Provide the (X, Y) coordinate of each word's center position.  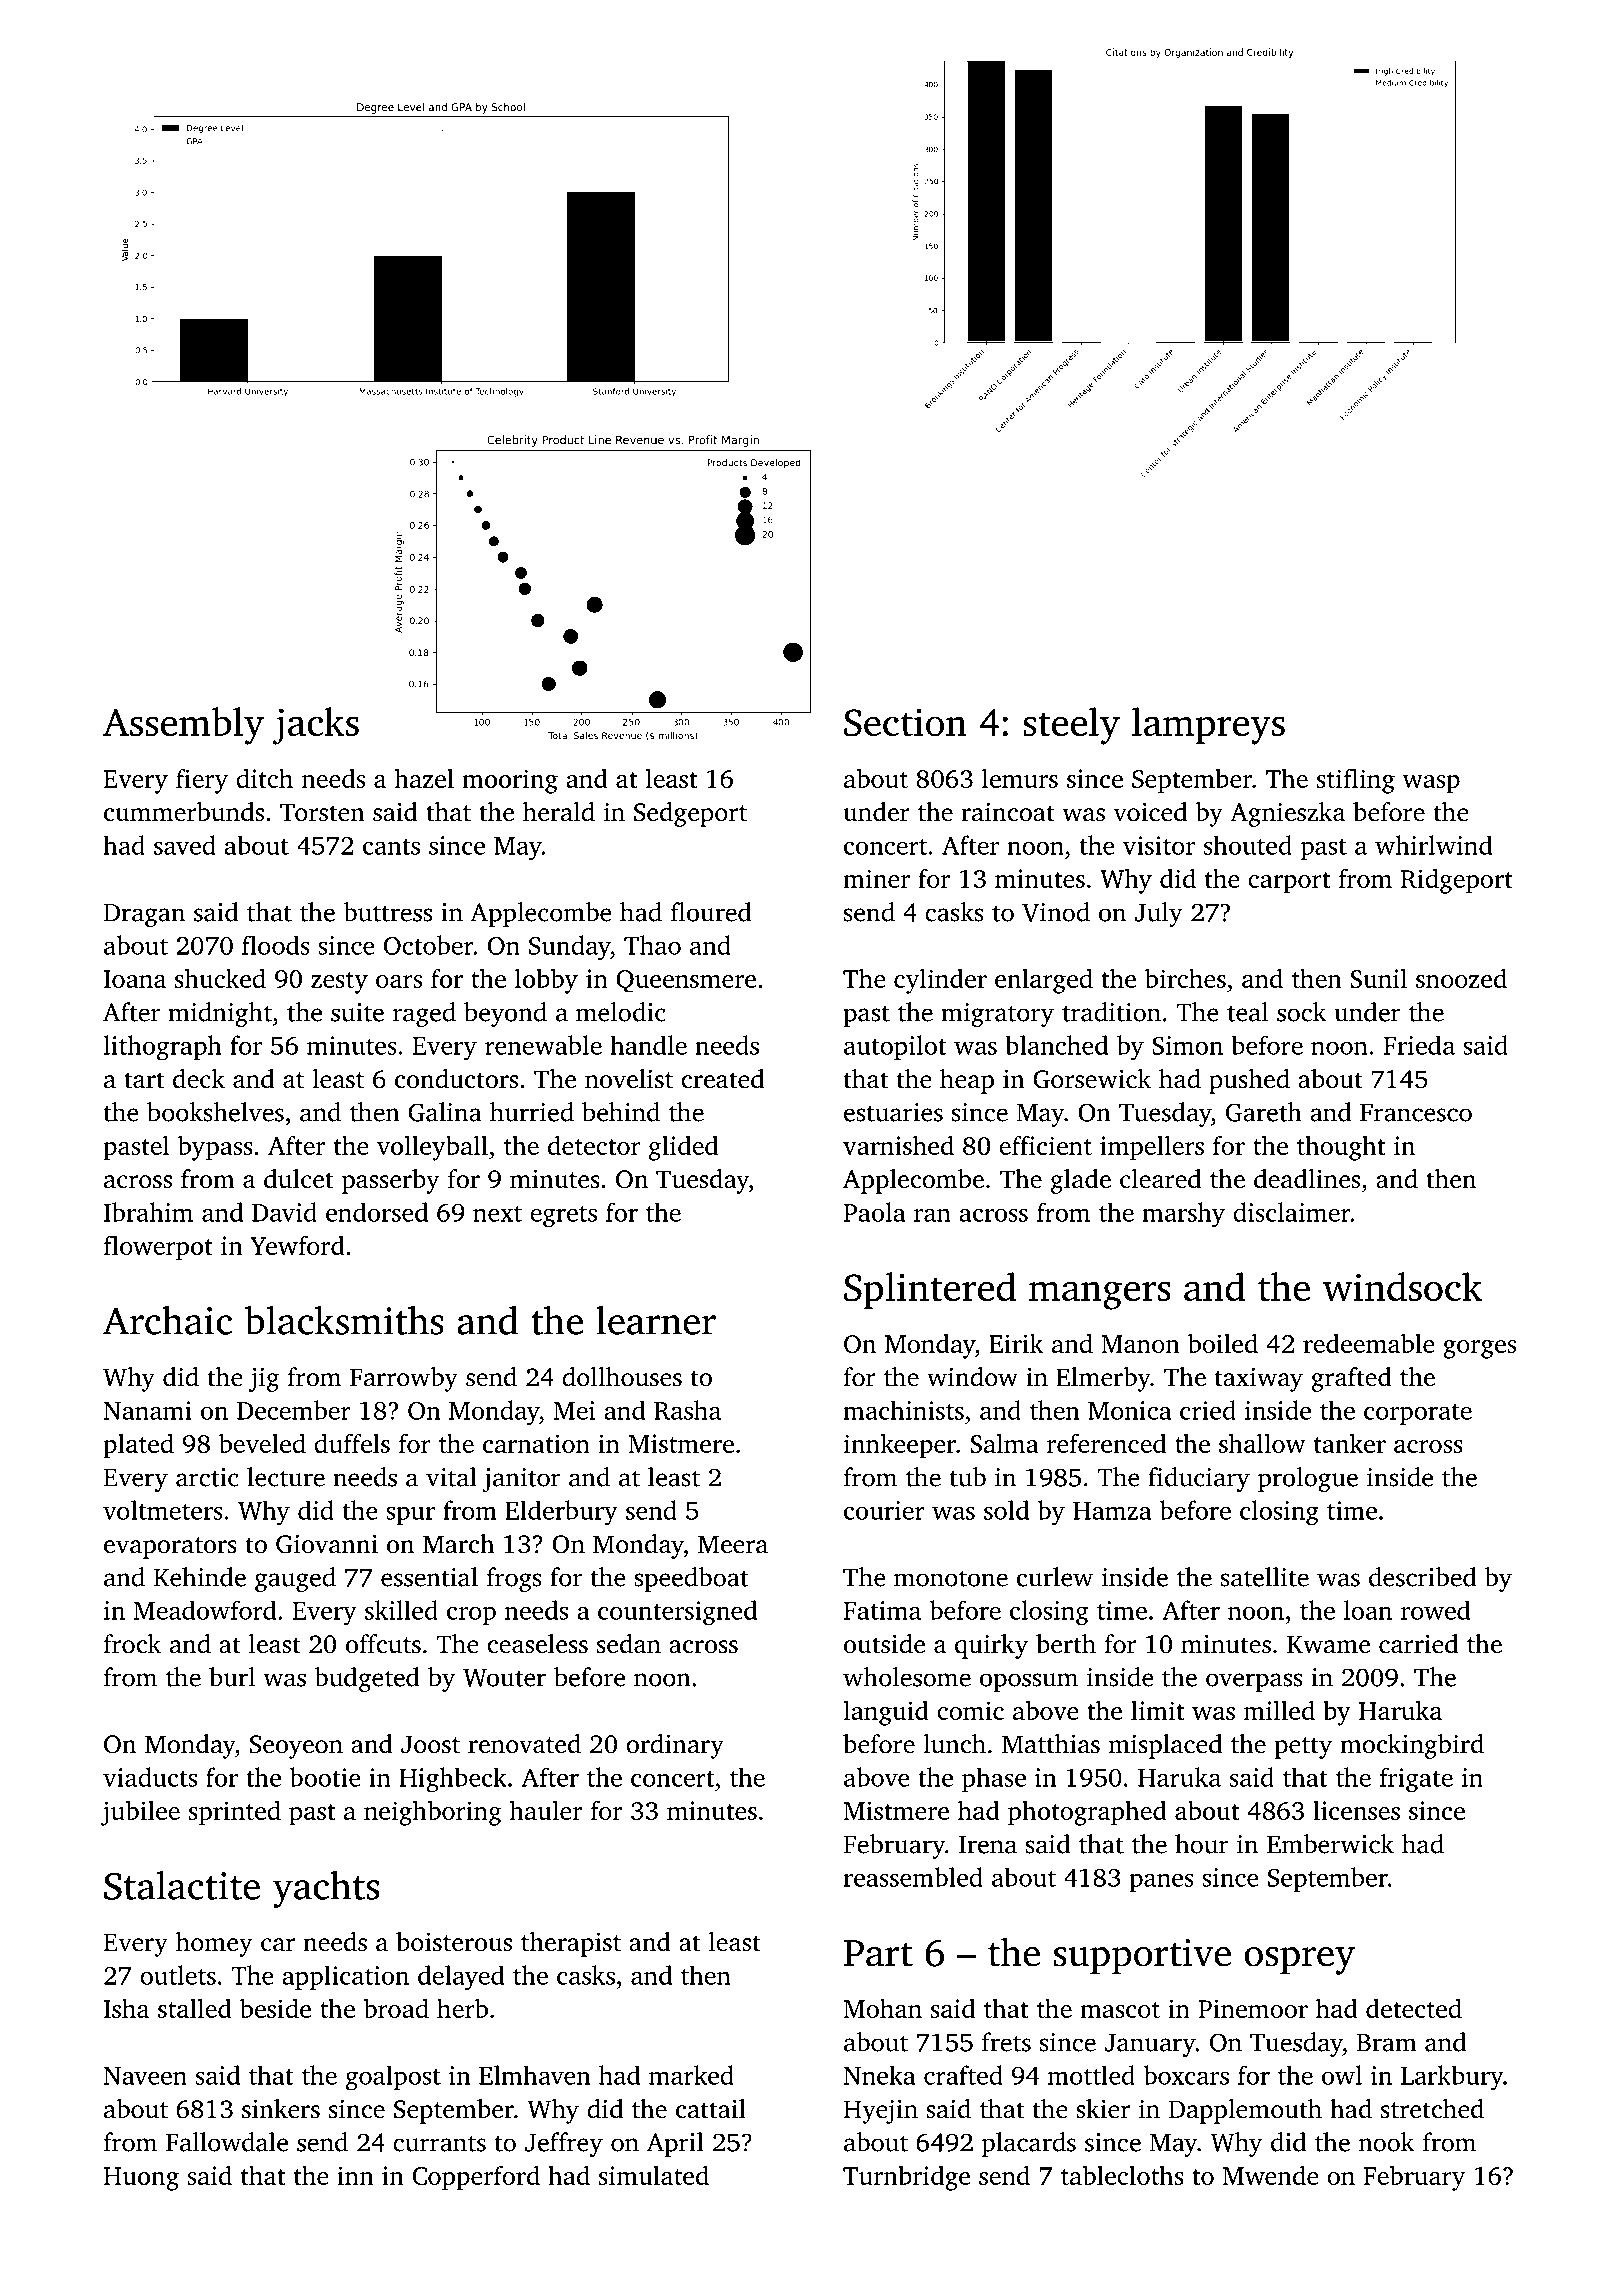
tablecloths (1122, 2175)
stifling (1356, 781)
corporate (1418, 1414)
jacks (315, 726)
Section (905, 722)
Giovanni (327, 1544)
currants (439, 2143)
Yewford (297, 1245)
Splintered (930, 1290)
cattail (711, 2109)
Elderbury (561, 1513)
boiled (1223, 1343)
